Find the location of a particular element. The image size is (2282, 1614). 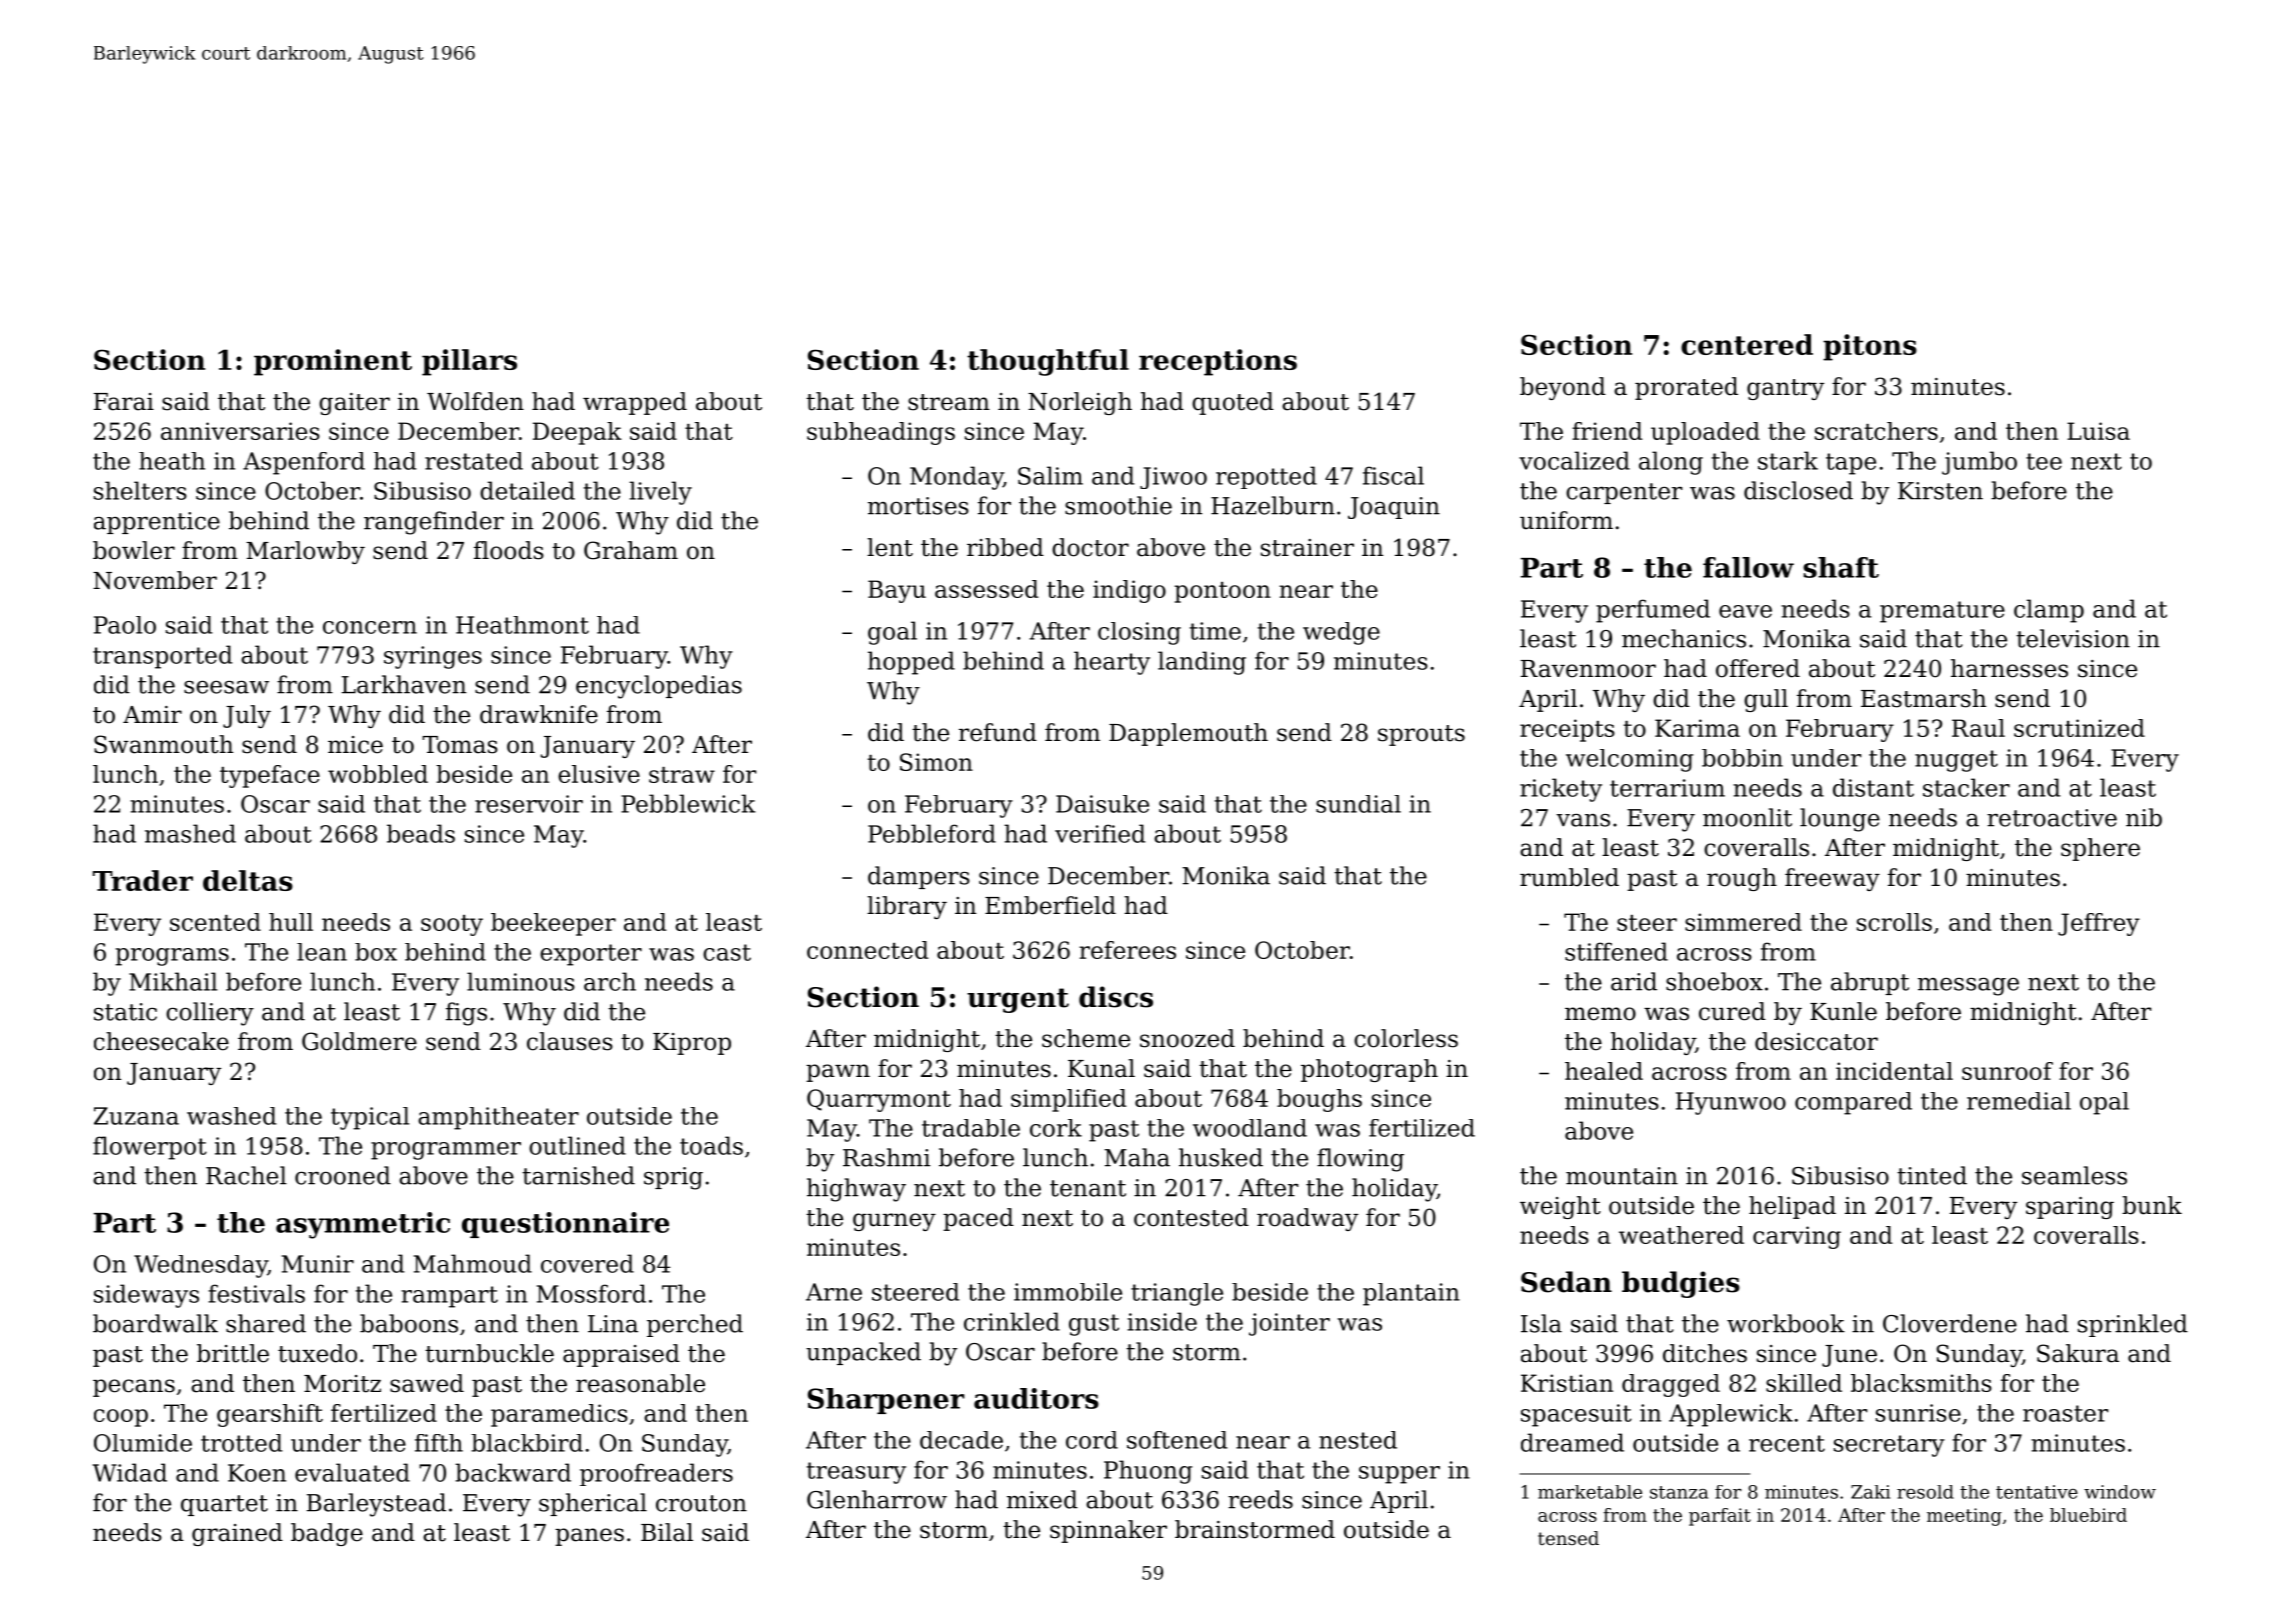

Pebbleford is located at coordinates (932, 833).
